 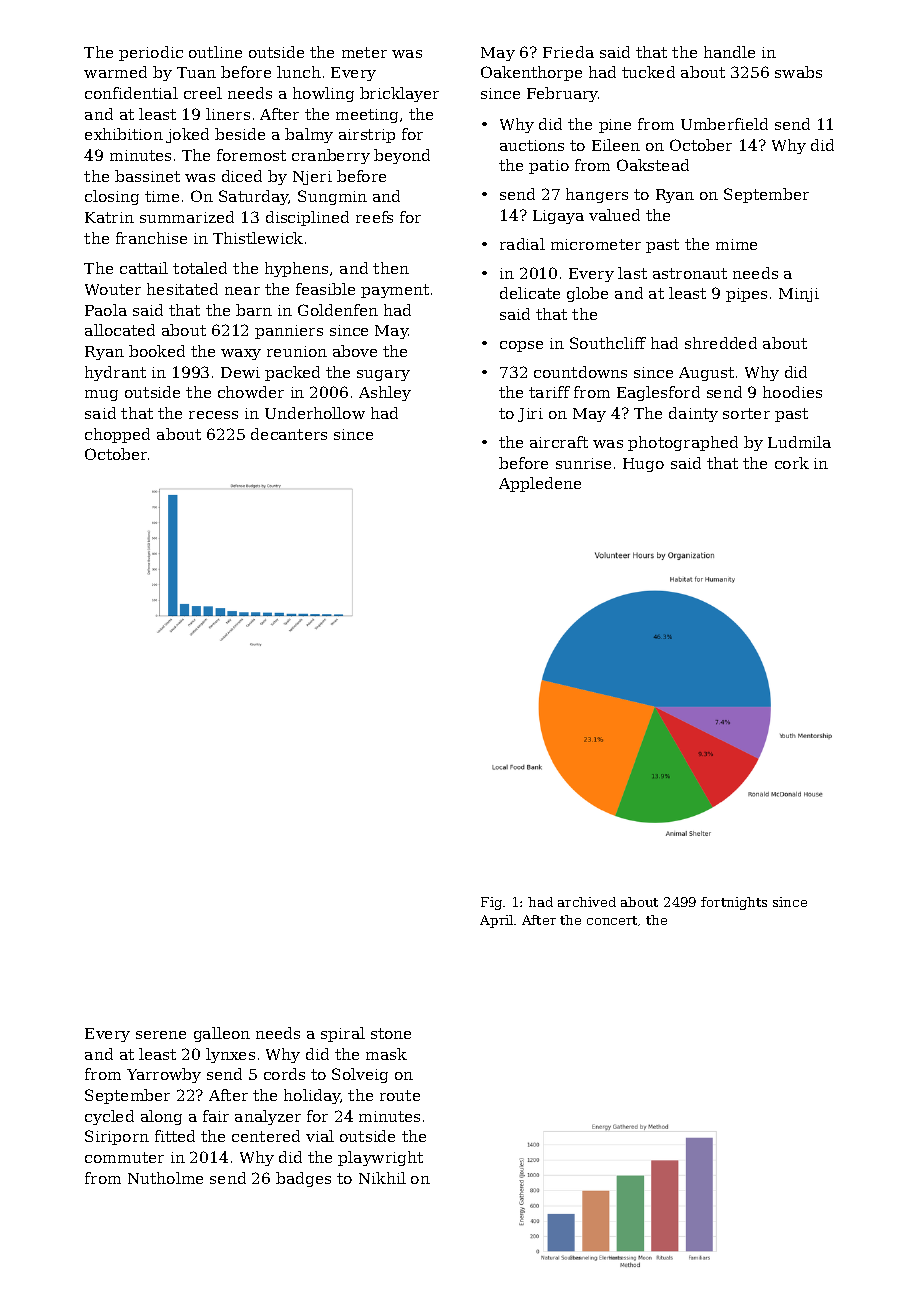 I want to click on lunch, so click(x=299, y=72).
